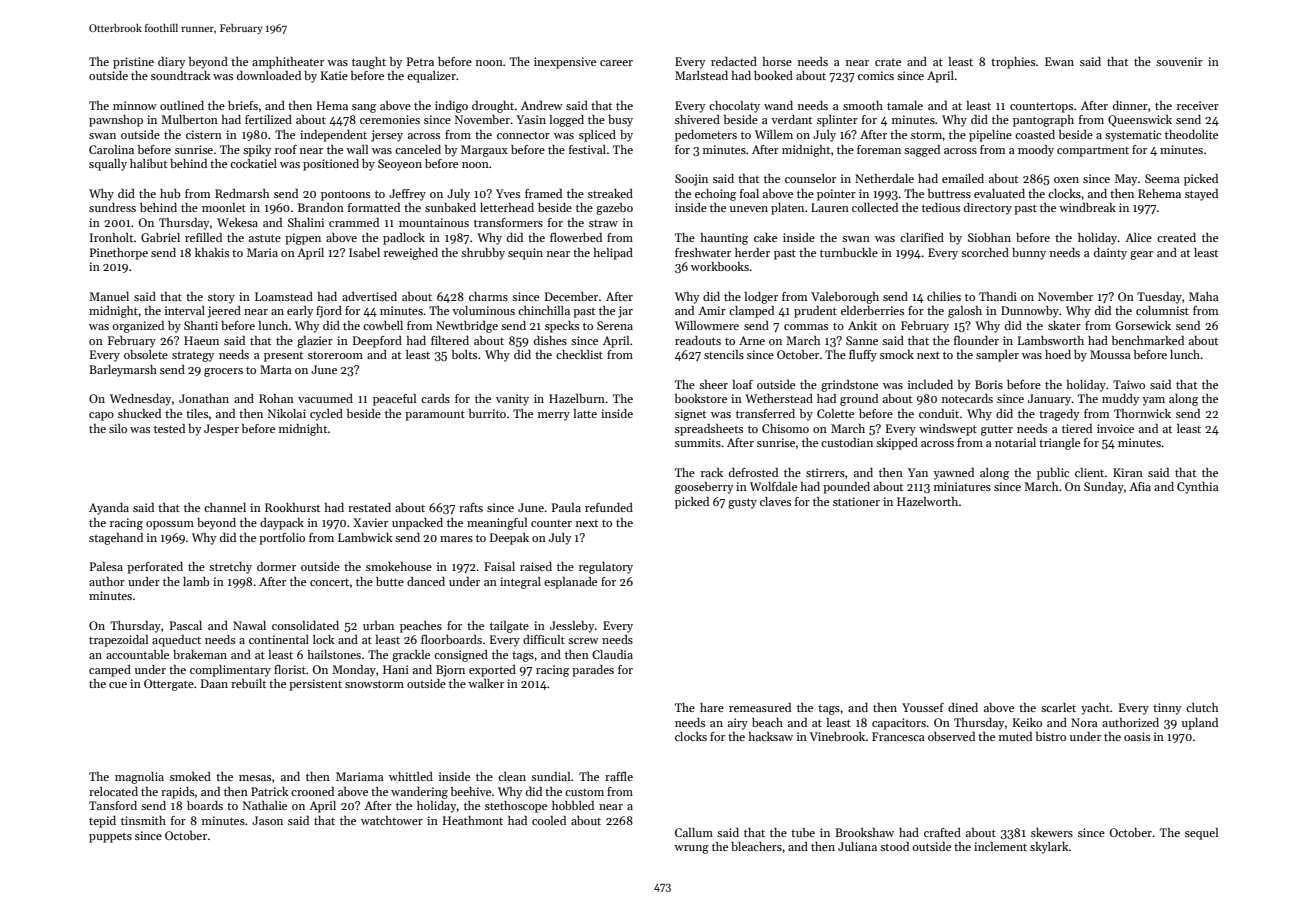 The height and width of the screenshot is (924, 1308). What do you see at coordinates (691, 849) in the screenshot?
I see `wrung` at bounding box center [691, 849].
